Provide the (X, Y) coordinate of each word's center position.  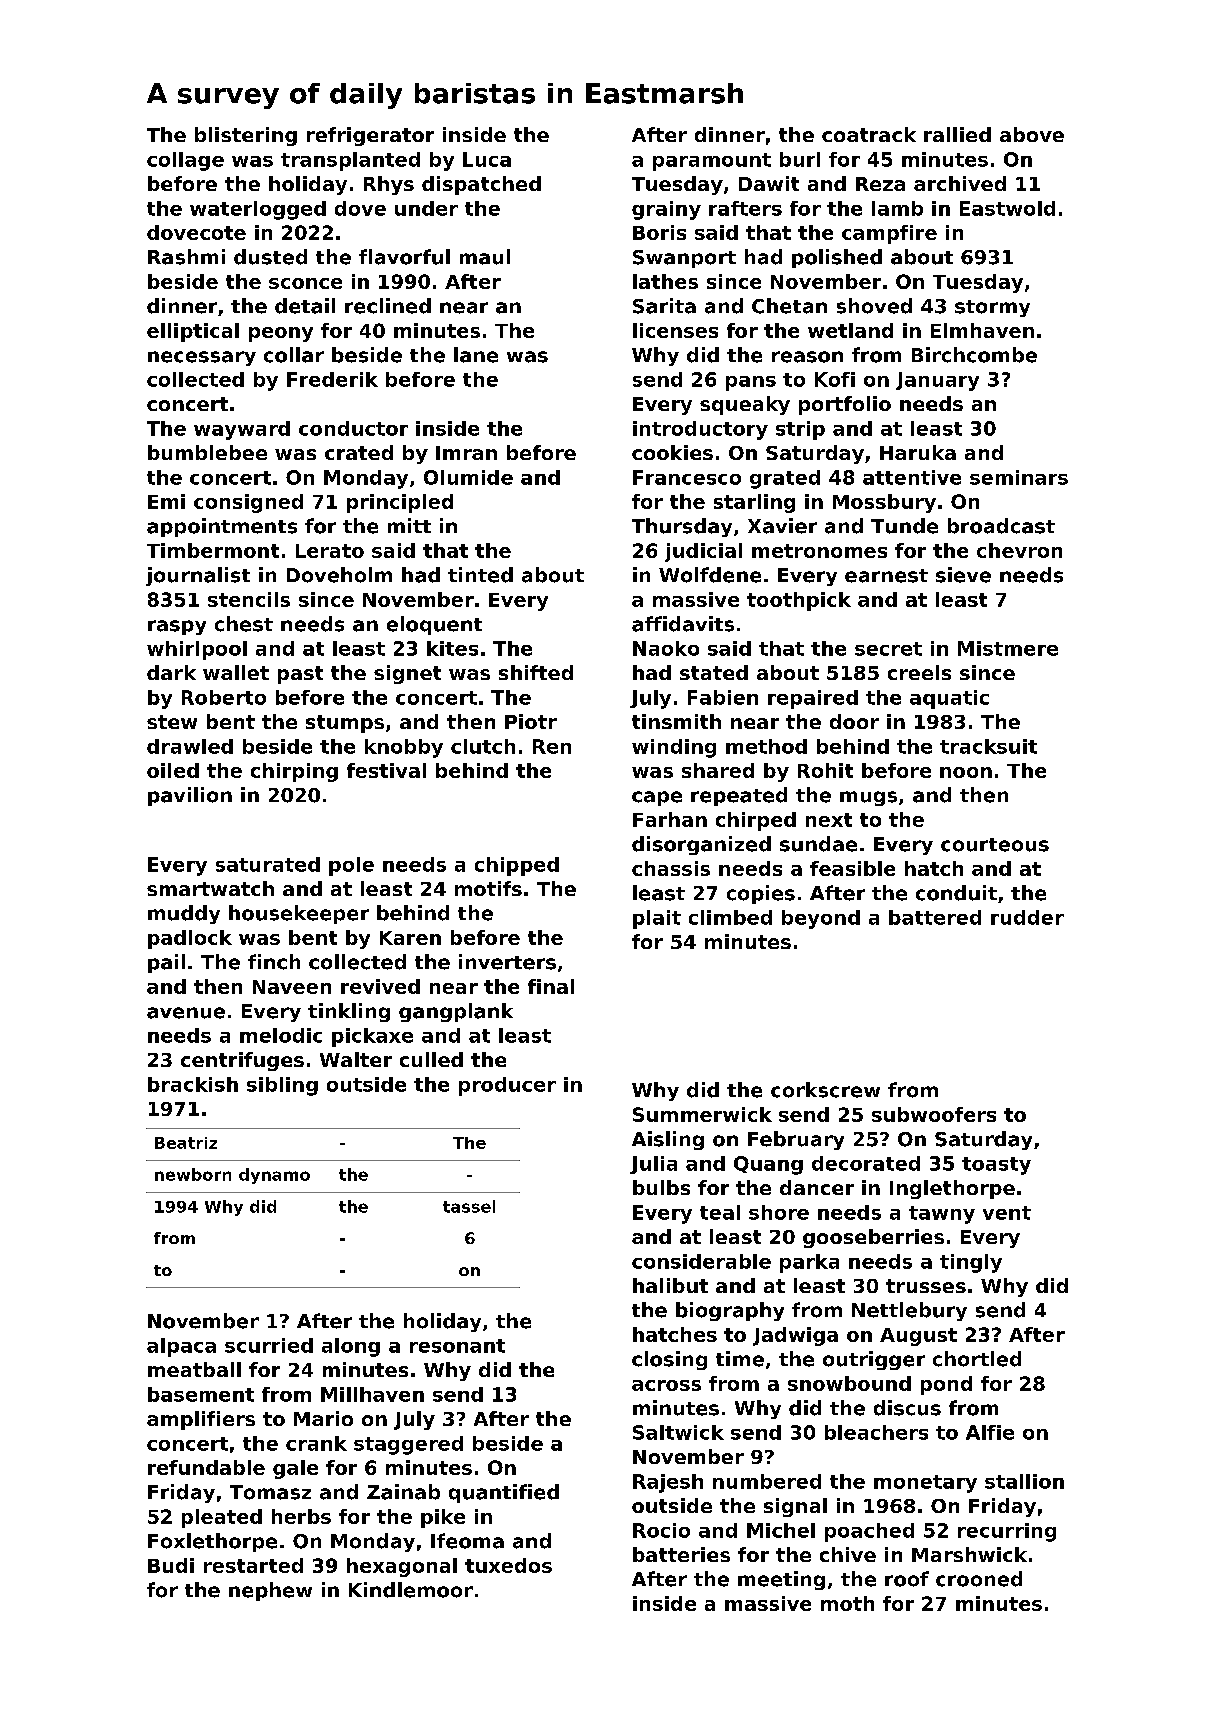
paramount (712, 162)
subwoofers (934, 1114)
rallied (957, 134)
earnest (886, 576)
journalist (198, 576)
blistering (246, 136)
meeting (781, 1580)
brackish (193, 1084)
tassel (469, 1206)
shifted (536, 672)
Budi (171, 1565)
